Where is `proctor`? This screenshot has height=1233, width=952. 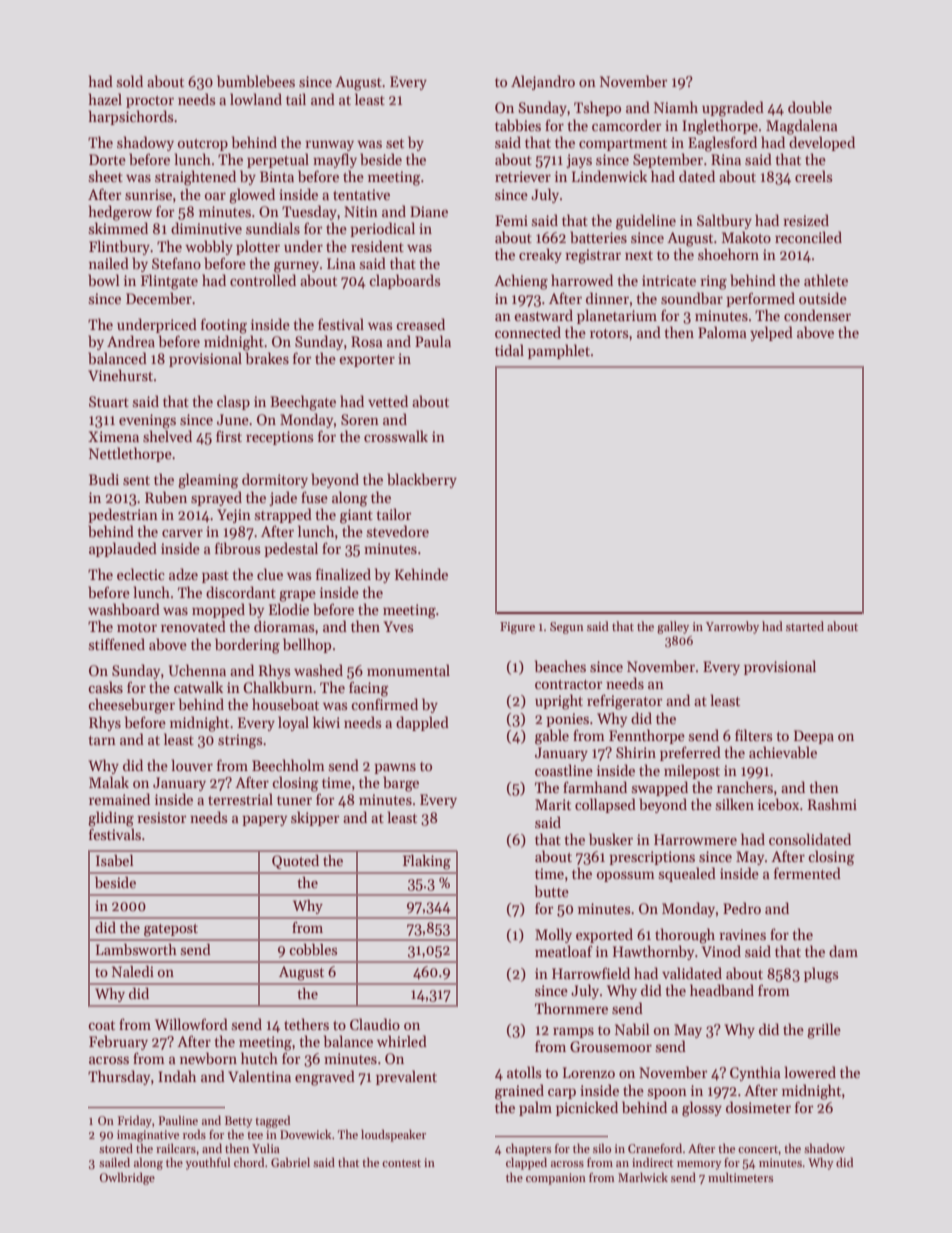 proctor is located at coordinates (150, 102).
